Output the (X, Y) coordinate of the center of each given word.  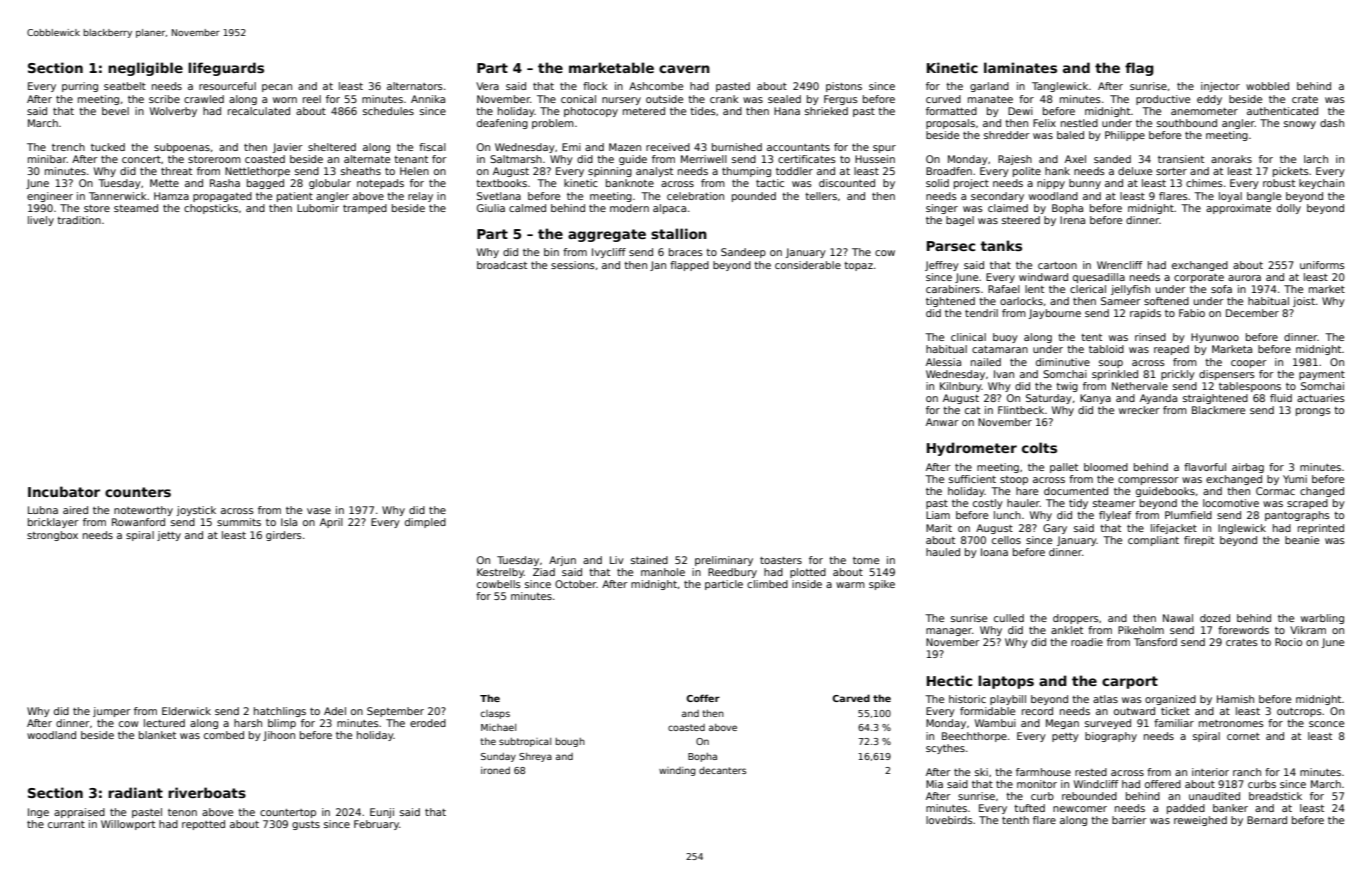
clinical (968, 337)
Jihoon (279, 736)
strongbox (52, 536)
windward (1043, 277)
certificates (807, 159)
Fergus (841, 100)
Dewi (1020, 111)
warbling (1322, 619)
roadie (1087, 642)
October (576, 584)
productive (1163, 100)
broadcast (502, 265)
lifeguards (226, 69)
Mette (164, 183)
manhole (663, 572)
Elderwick (186, 711)
